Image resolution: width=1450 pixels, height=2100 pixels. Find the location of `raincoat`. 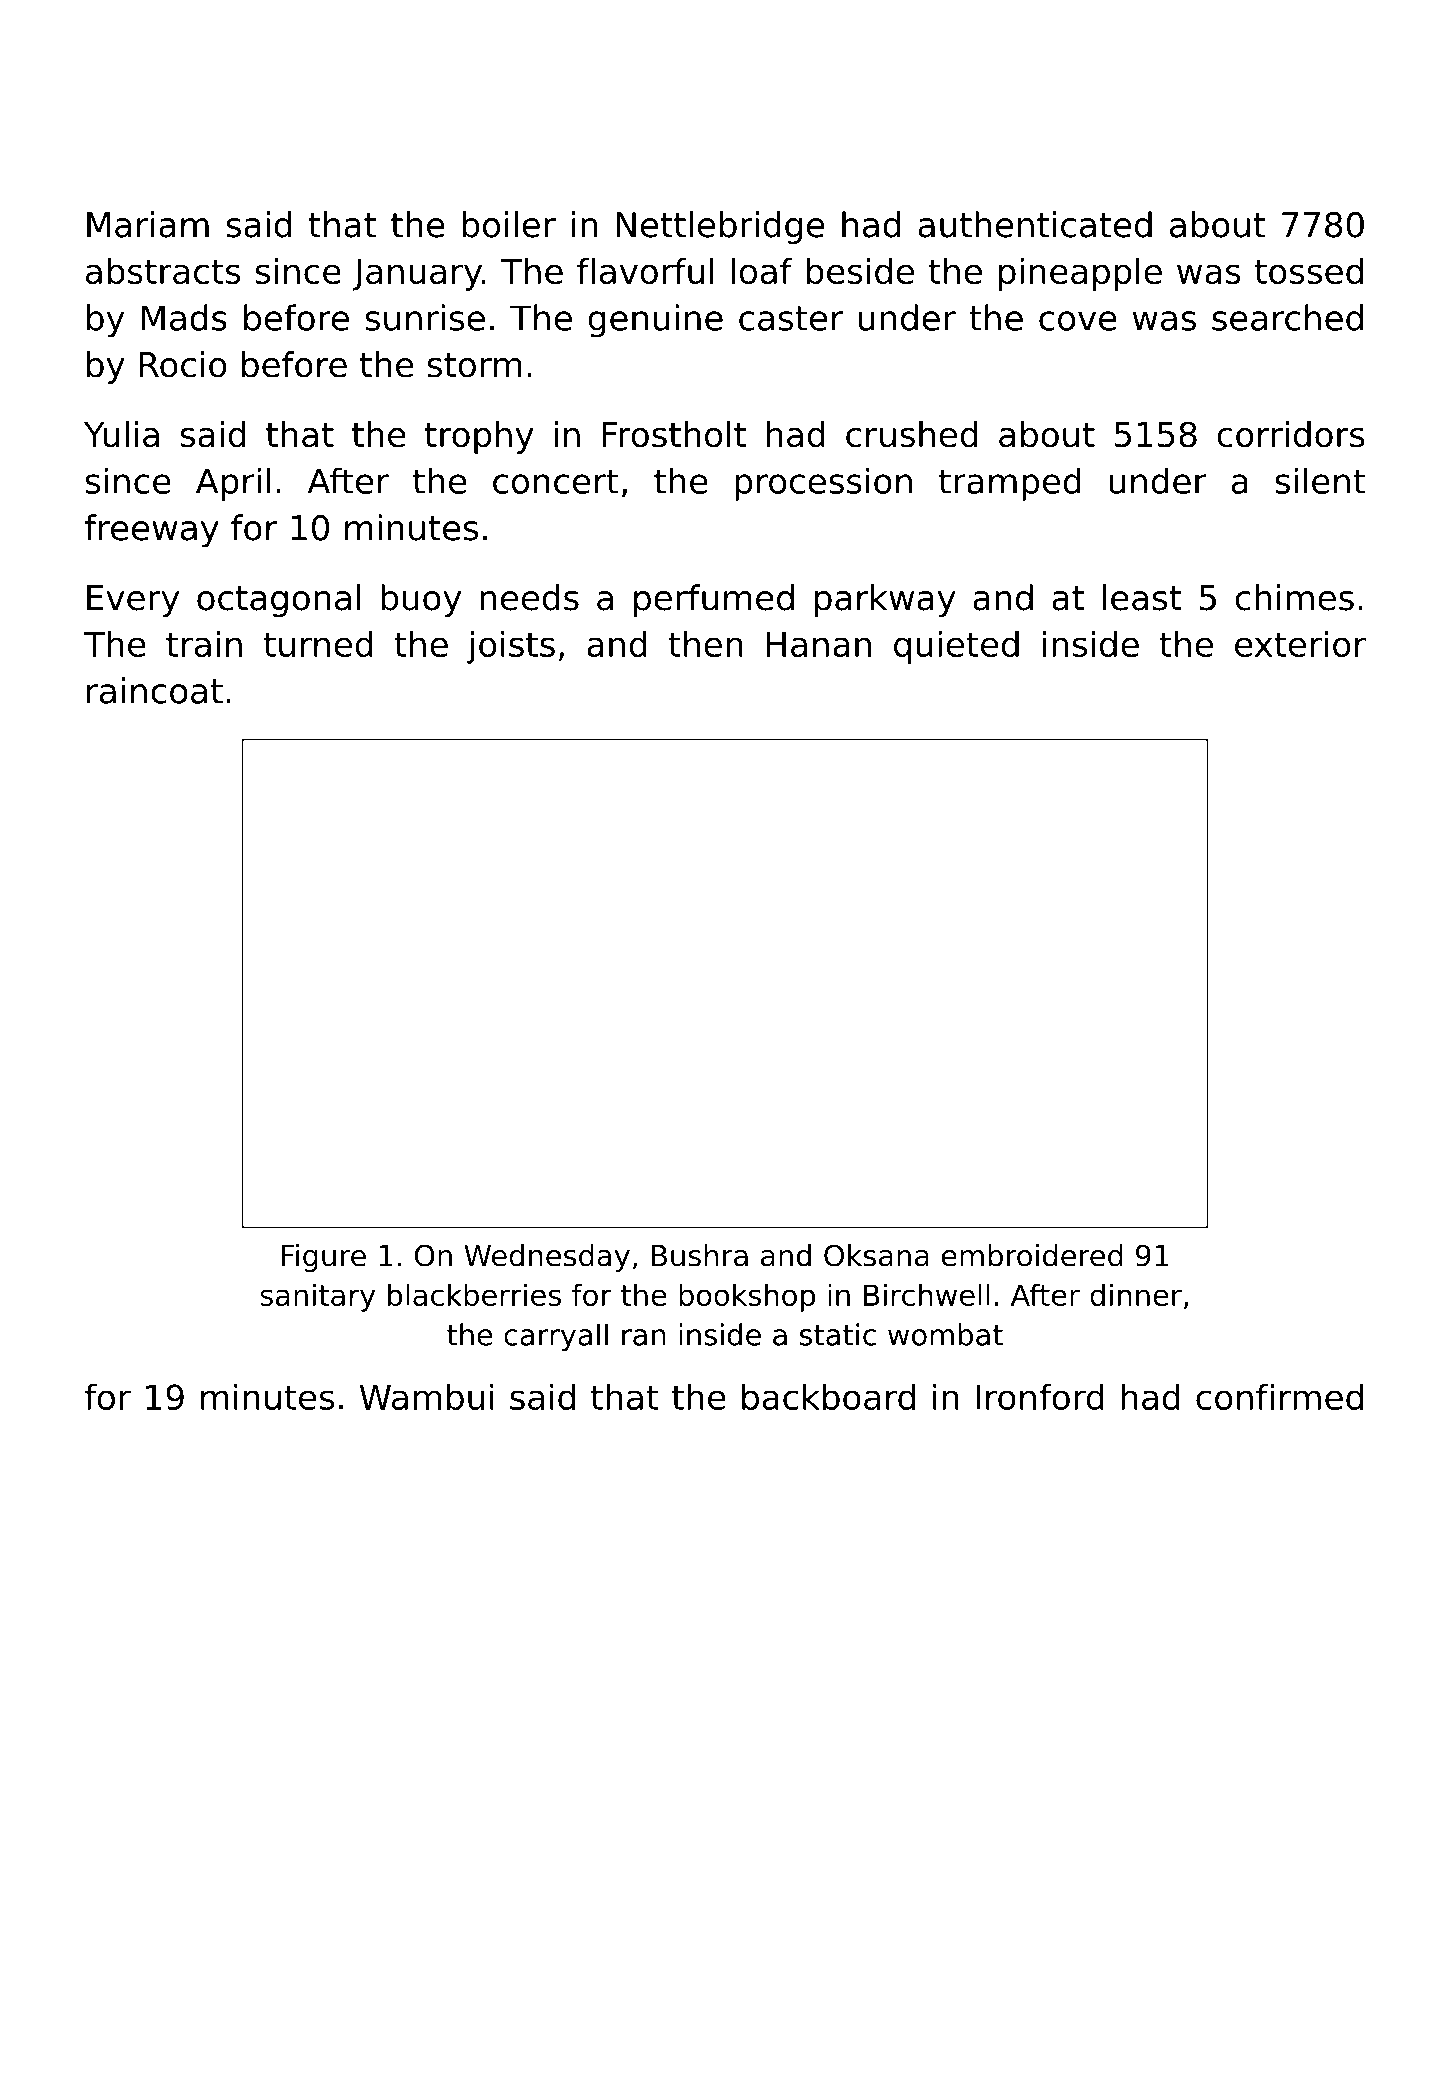

raincoat is located at coordinates (155, 690).
